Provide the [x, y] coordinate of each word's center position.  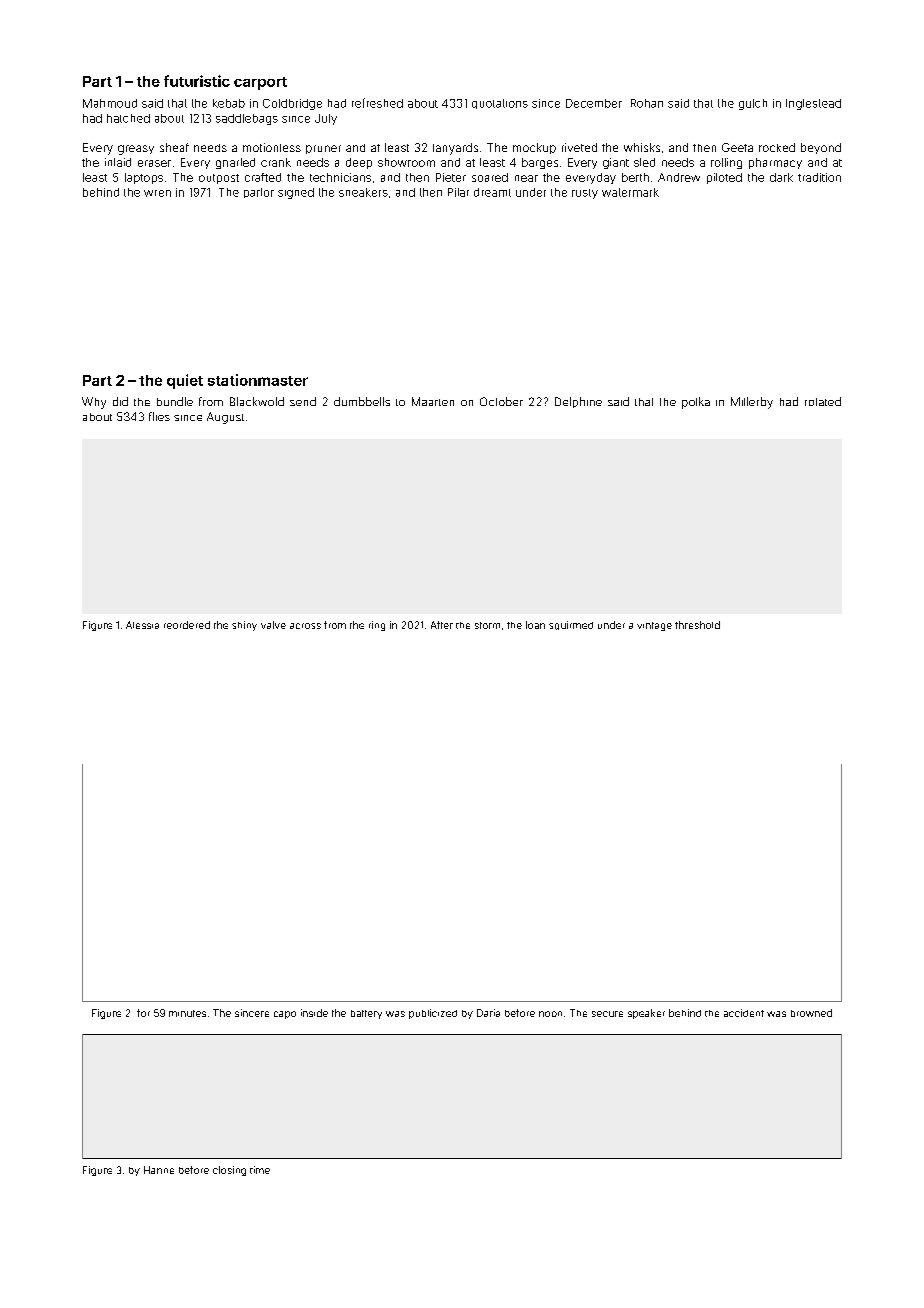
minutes [187, 1013]
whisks [642, 147]
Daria [488, 1013]
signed [296, 193]
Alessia [142, 625]
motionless [272, 147]
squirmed [571, 625]
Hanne [159, 1170]
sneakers [363, 192]
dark [781, 177]
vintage [654, 626]
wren [157, 193]
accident [744, 1013]
